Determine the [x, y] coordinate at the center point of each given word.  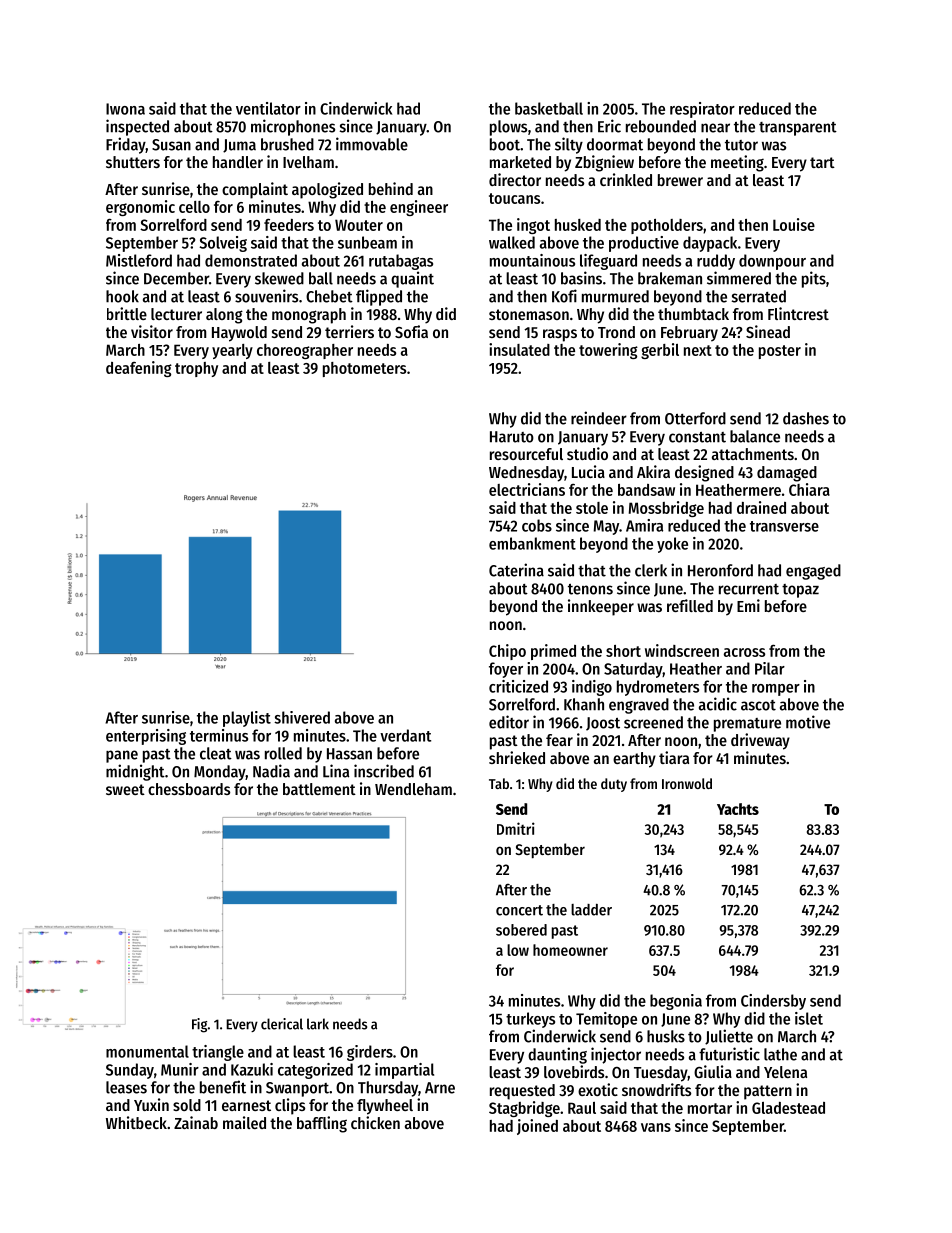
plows [508, 128]
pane [122, 756]
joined [537, 1127]
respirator [702, 110]
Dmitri [516, 828]
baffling [322, 1124]
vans [656, 1127]
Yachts [738, 809]
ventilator [268, 108]
